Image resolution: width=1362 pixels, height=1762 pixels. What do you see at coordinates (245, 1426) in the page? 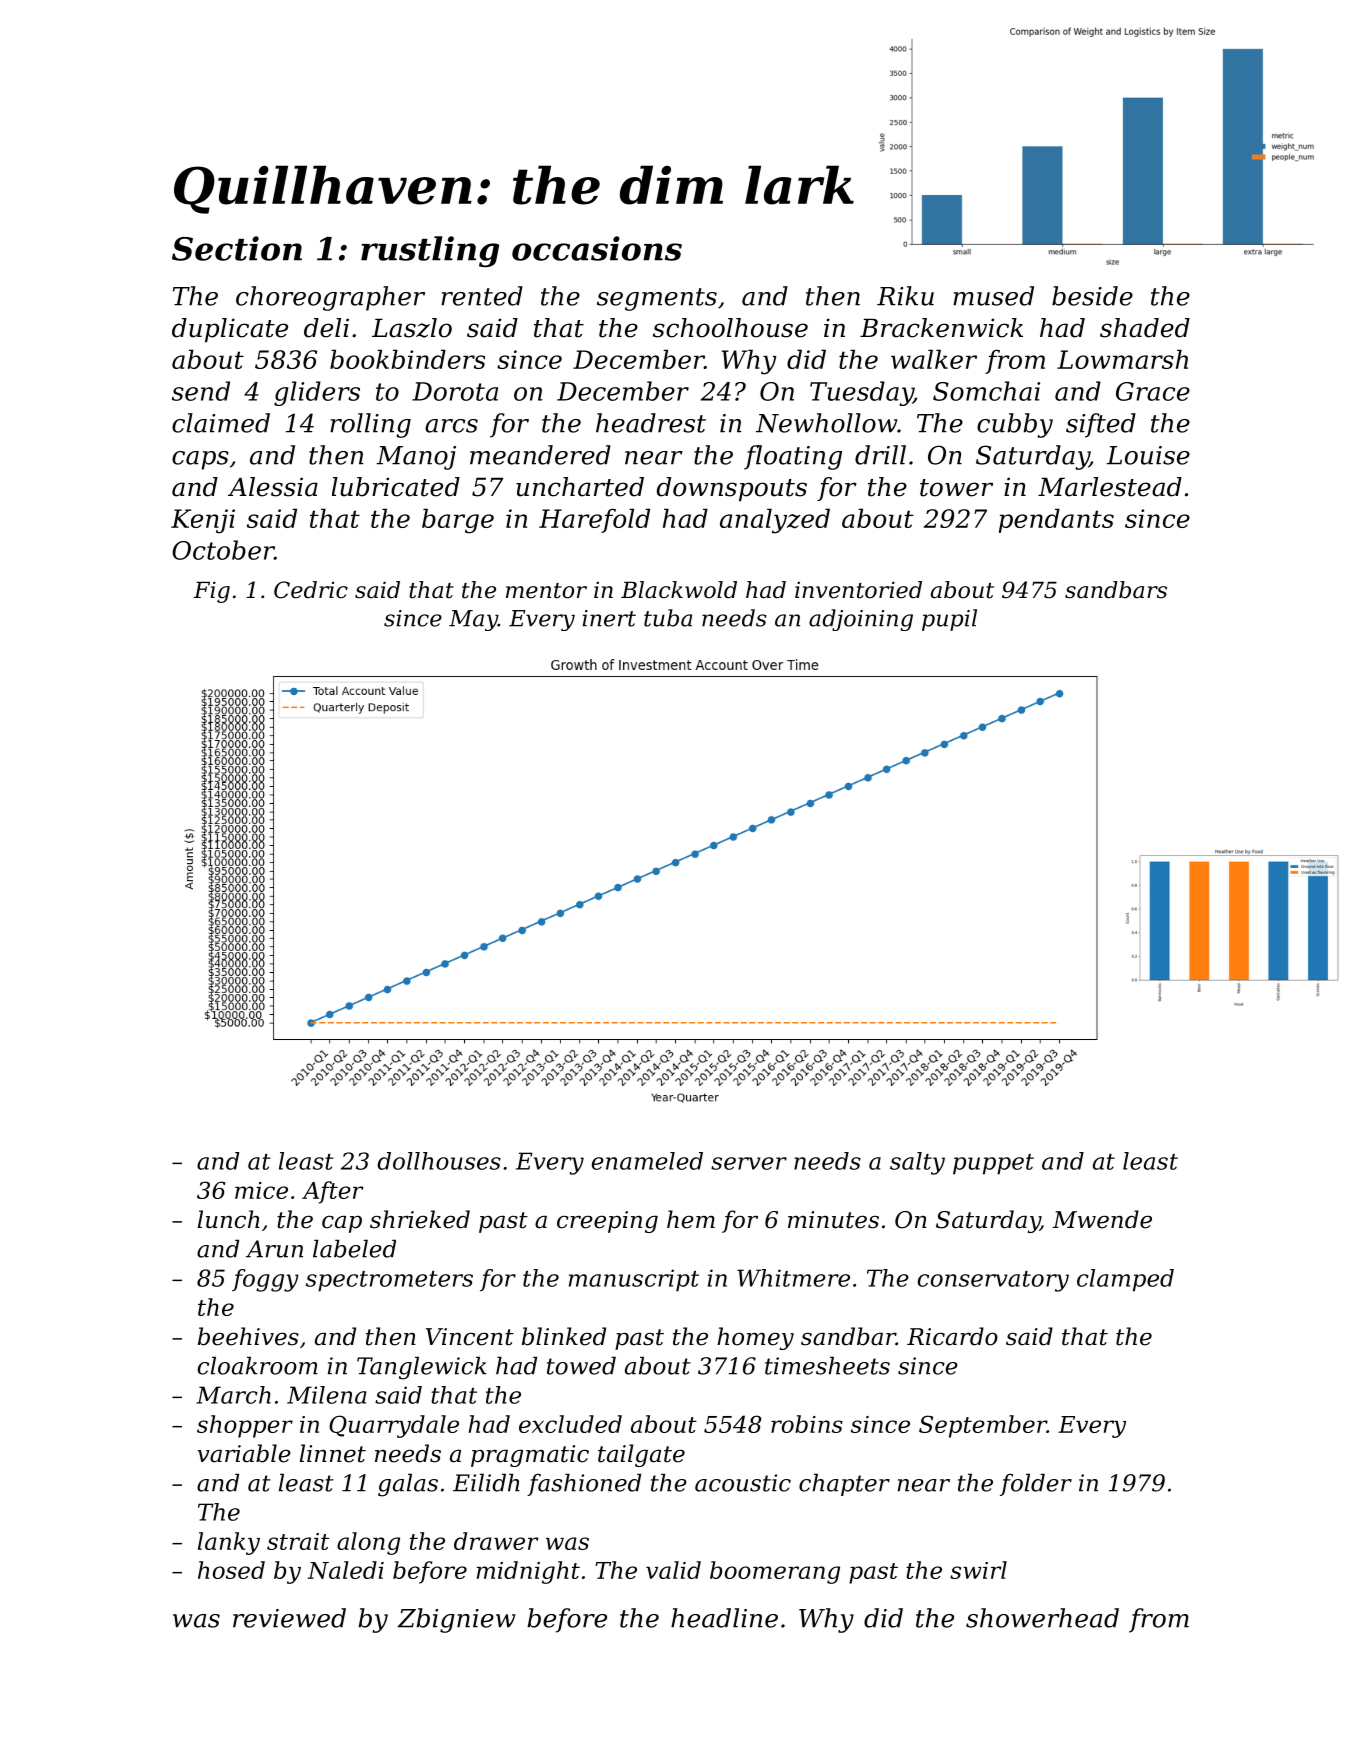
I see `shopper` at bounding box center [245, 1426].
